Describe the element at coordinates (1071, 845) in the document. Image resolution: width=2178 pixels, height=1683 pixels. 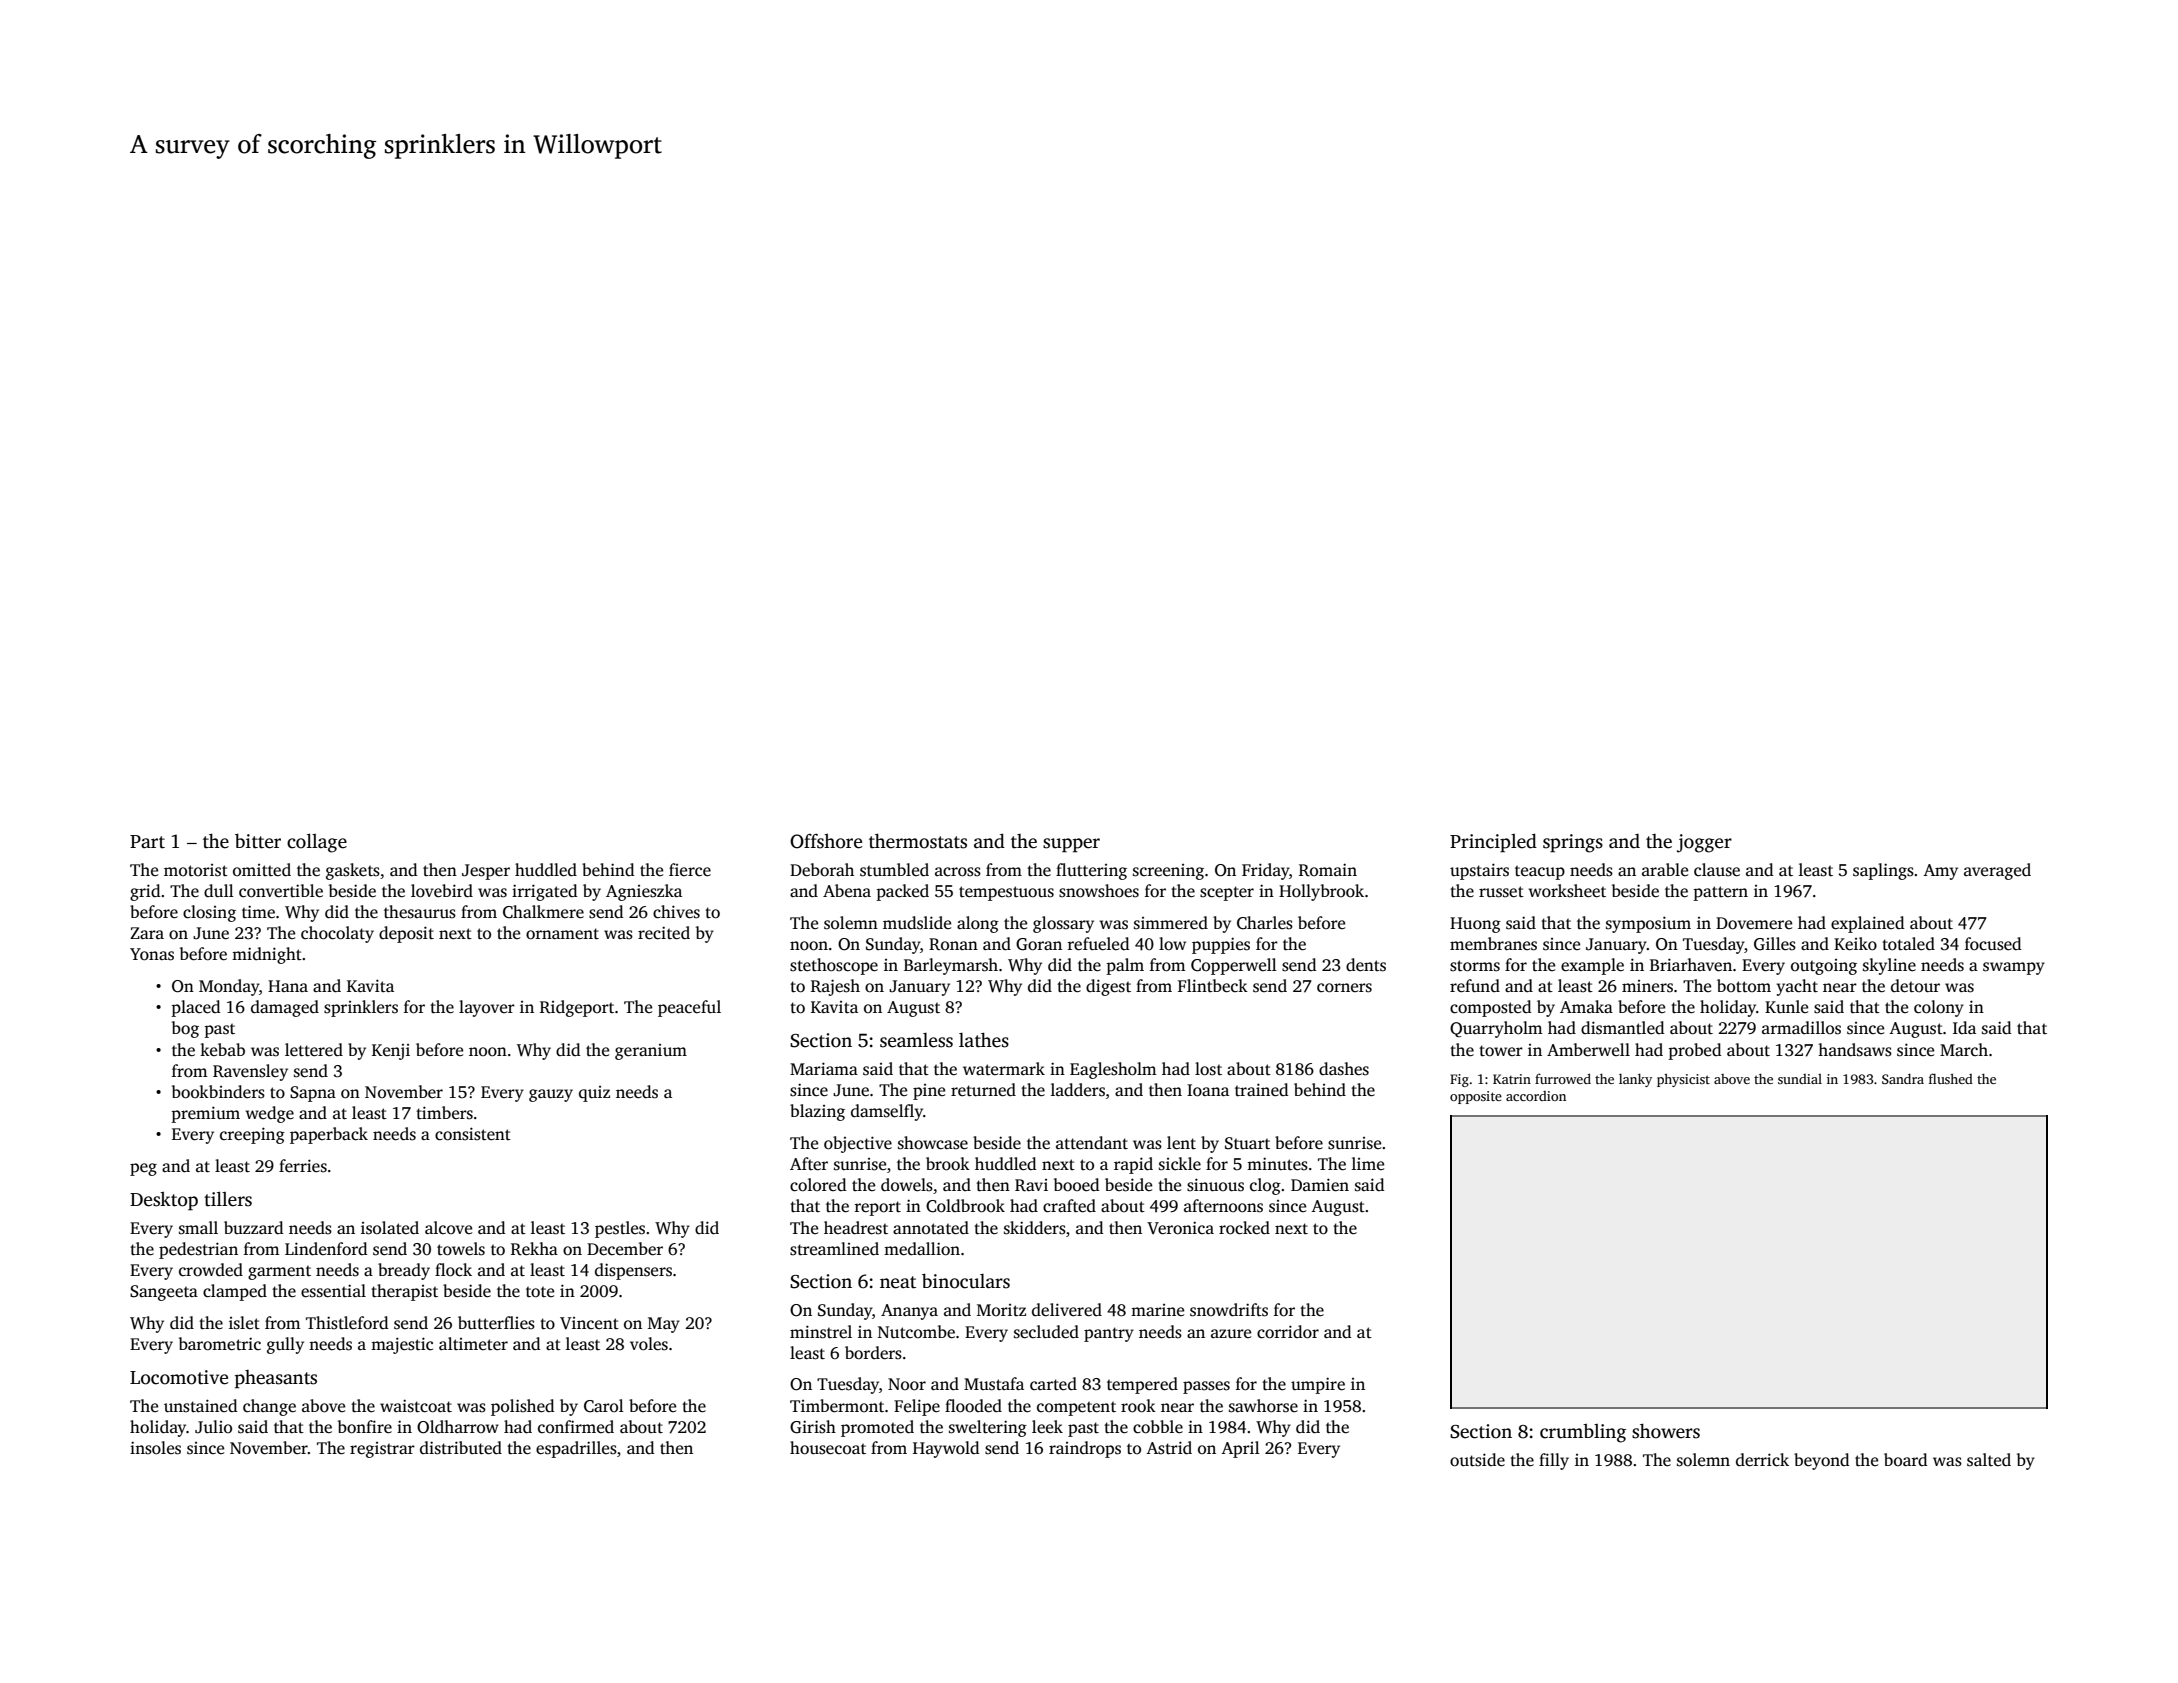
I see `supper` at that location.
